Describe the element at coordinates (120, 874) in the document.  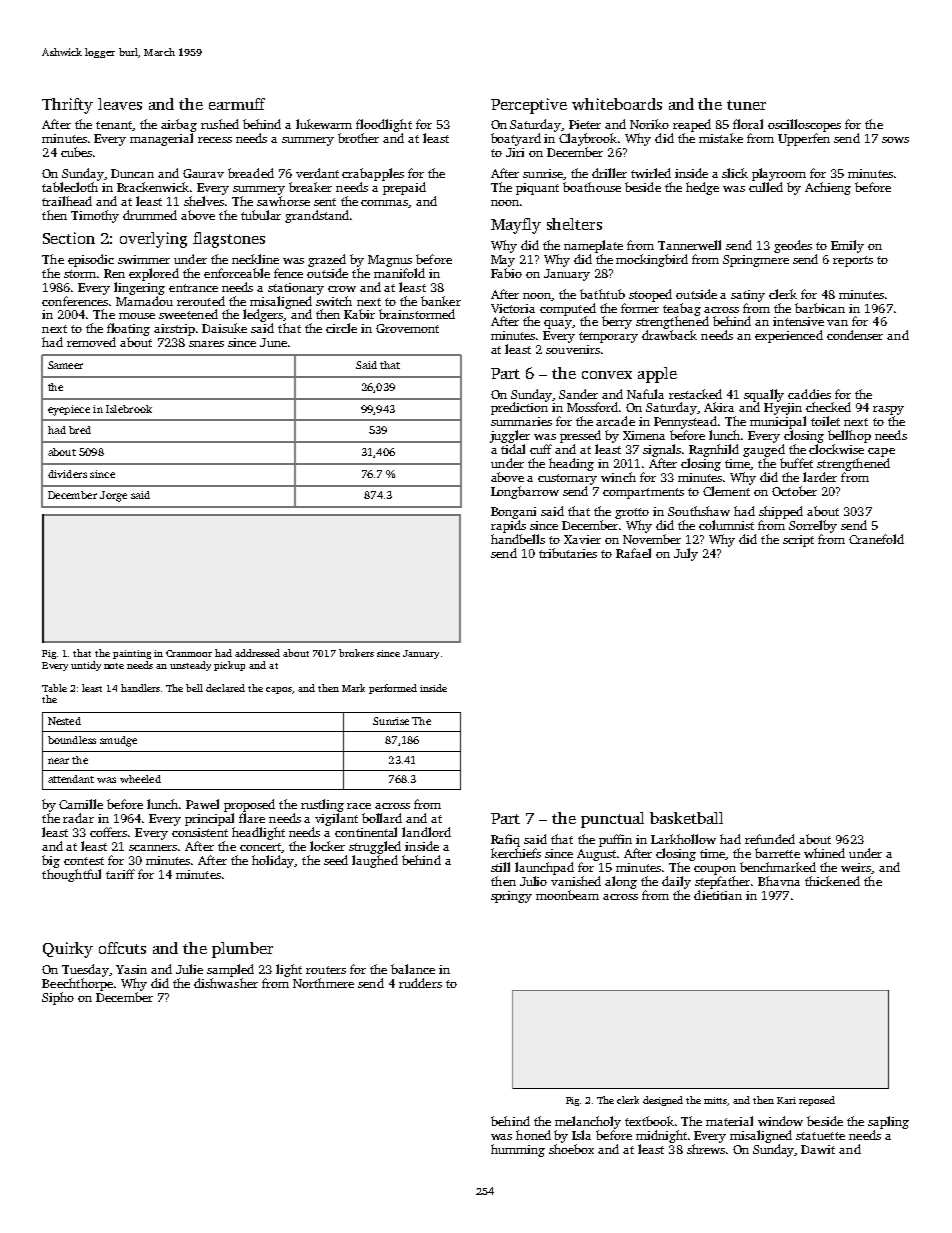
I see `tariff` at that location.
